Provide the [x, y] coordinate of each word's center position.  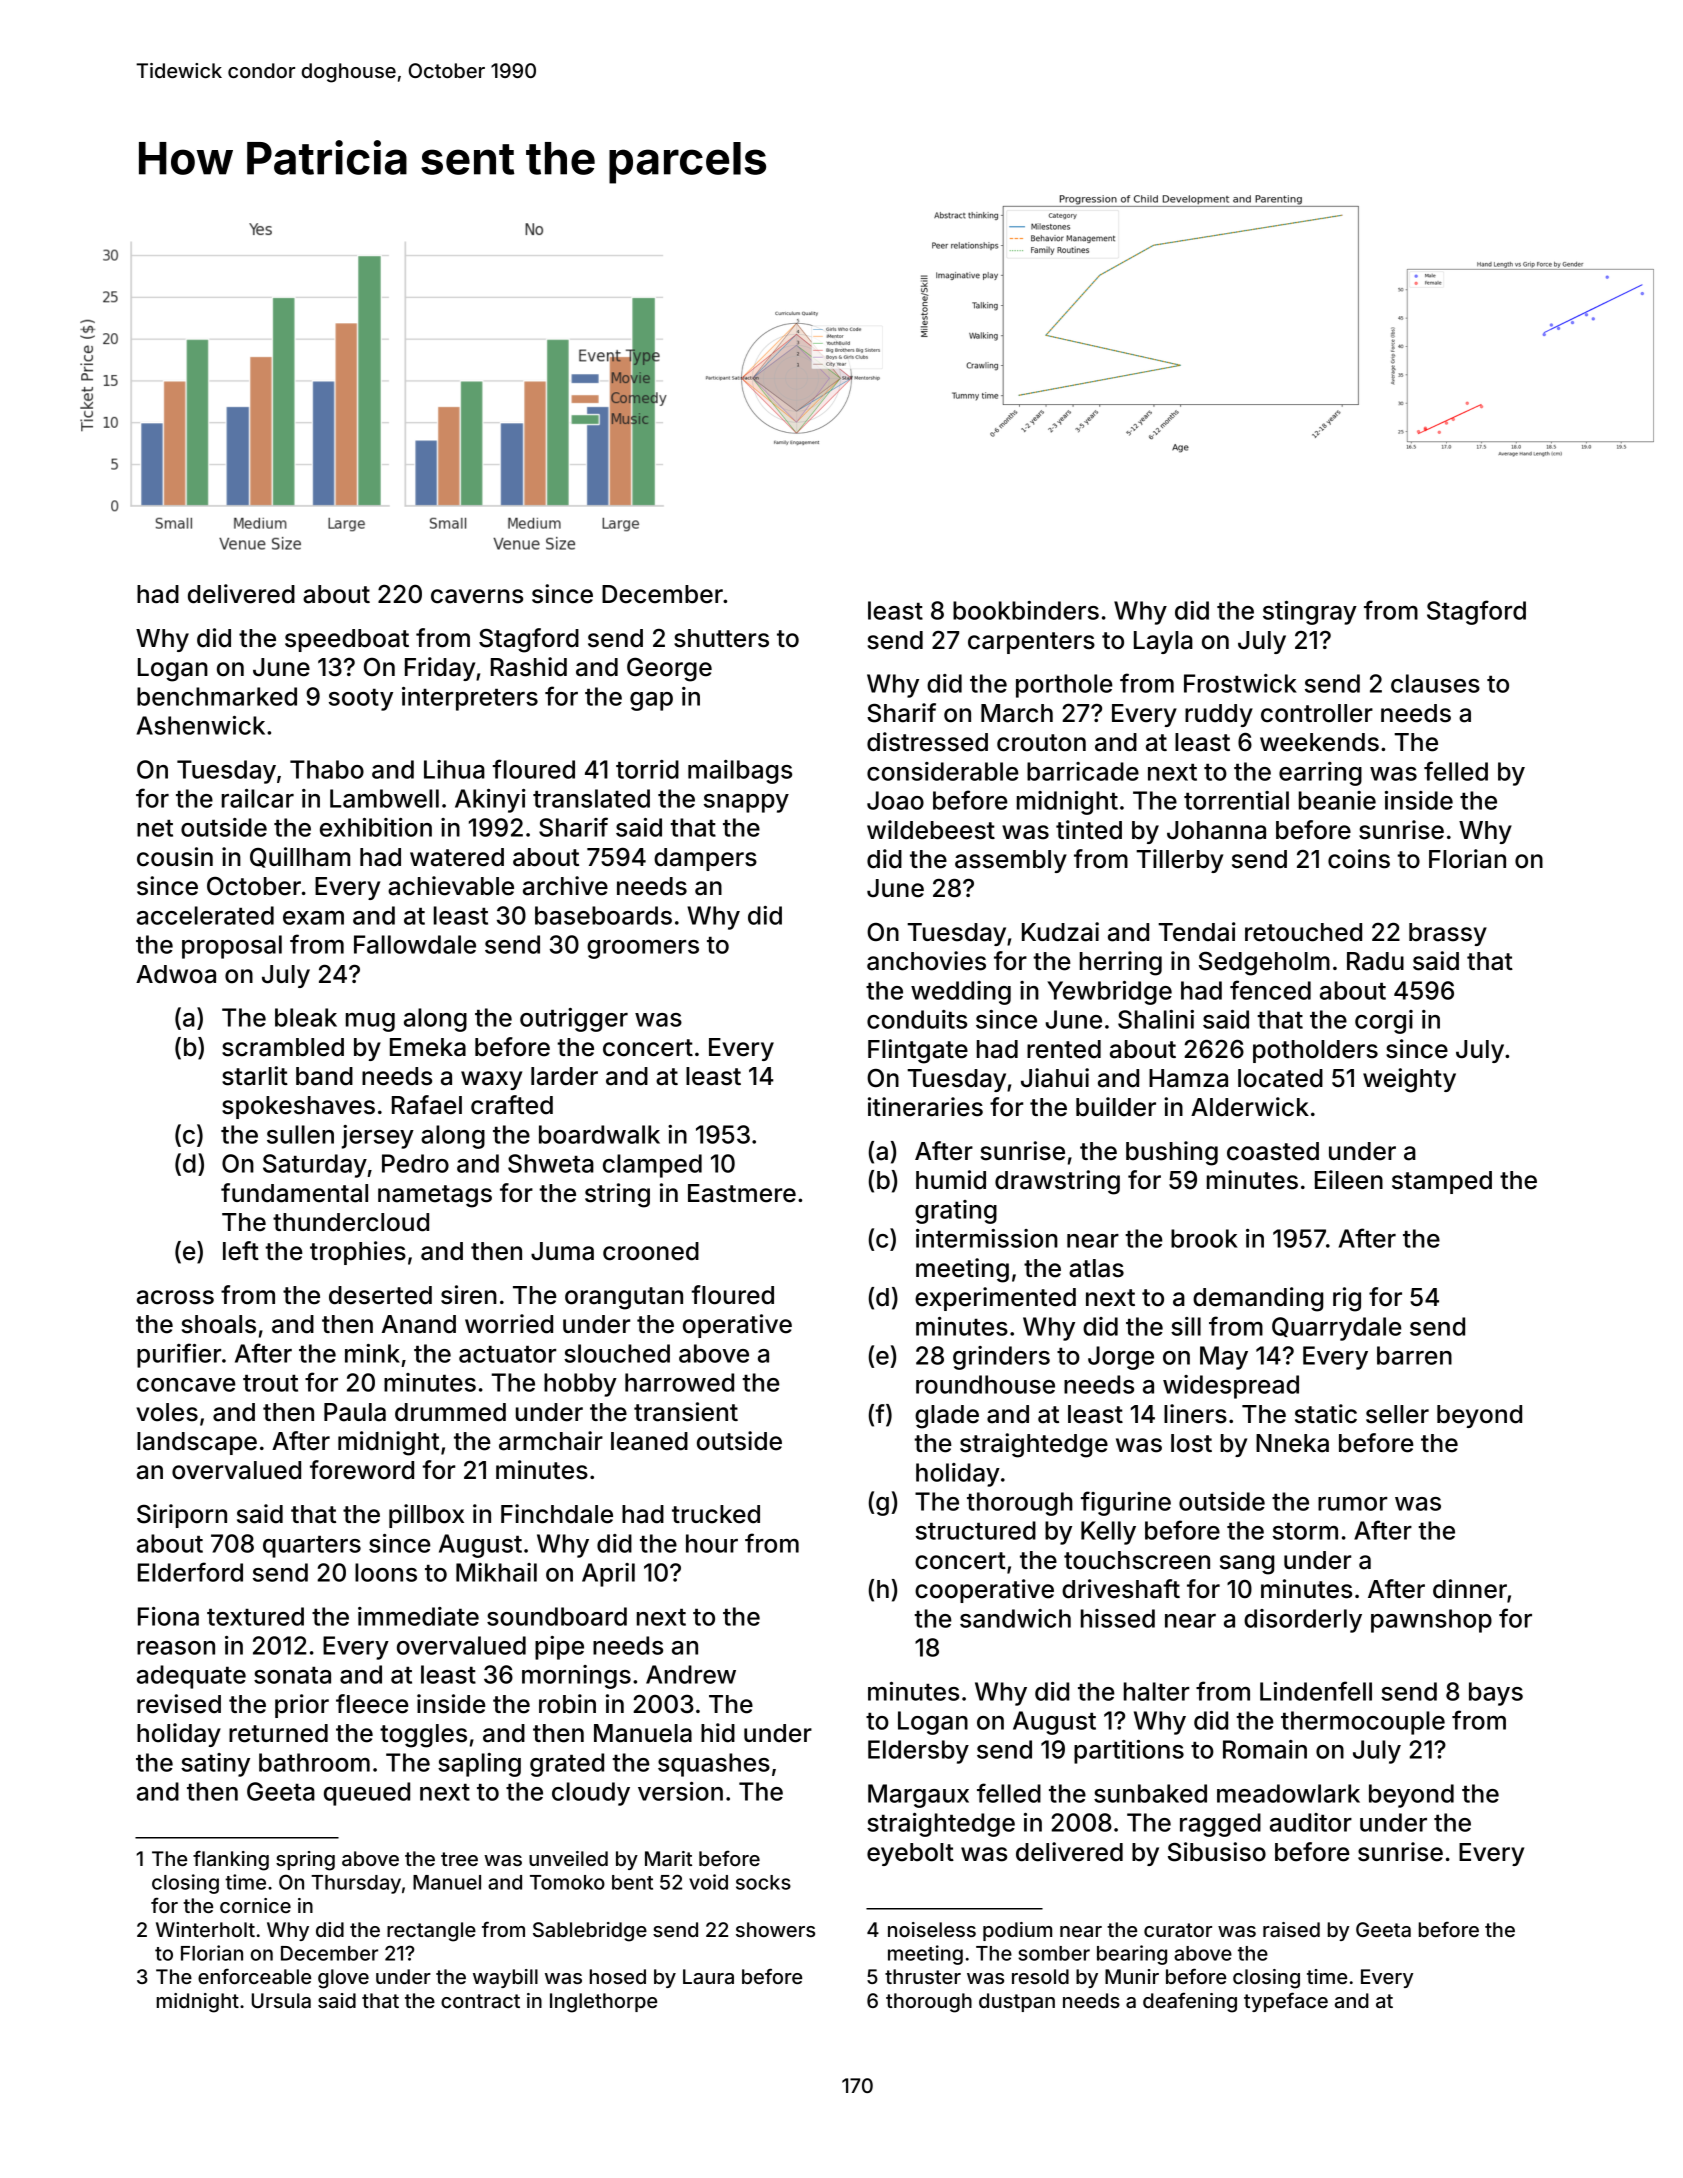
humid [951, 1180]
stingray [1310, 613]
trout [270, 1383]
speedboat [347, 640]
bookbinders [1026, 610]
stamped [1442, 1182]
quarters [312, 1547]
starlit [255, 1076]
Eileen [1349, 1180]
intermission [987, 1238]
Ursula [281, 2000]
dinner [1470, 1589]
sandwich [1015, 1618]
